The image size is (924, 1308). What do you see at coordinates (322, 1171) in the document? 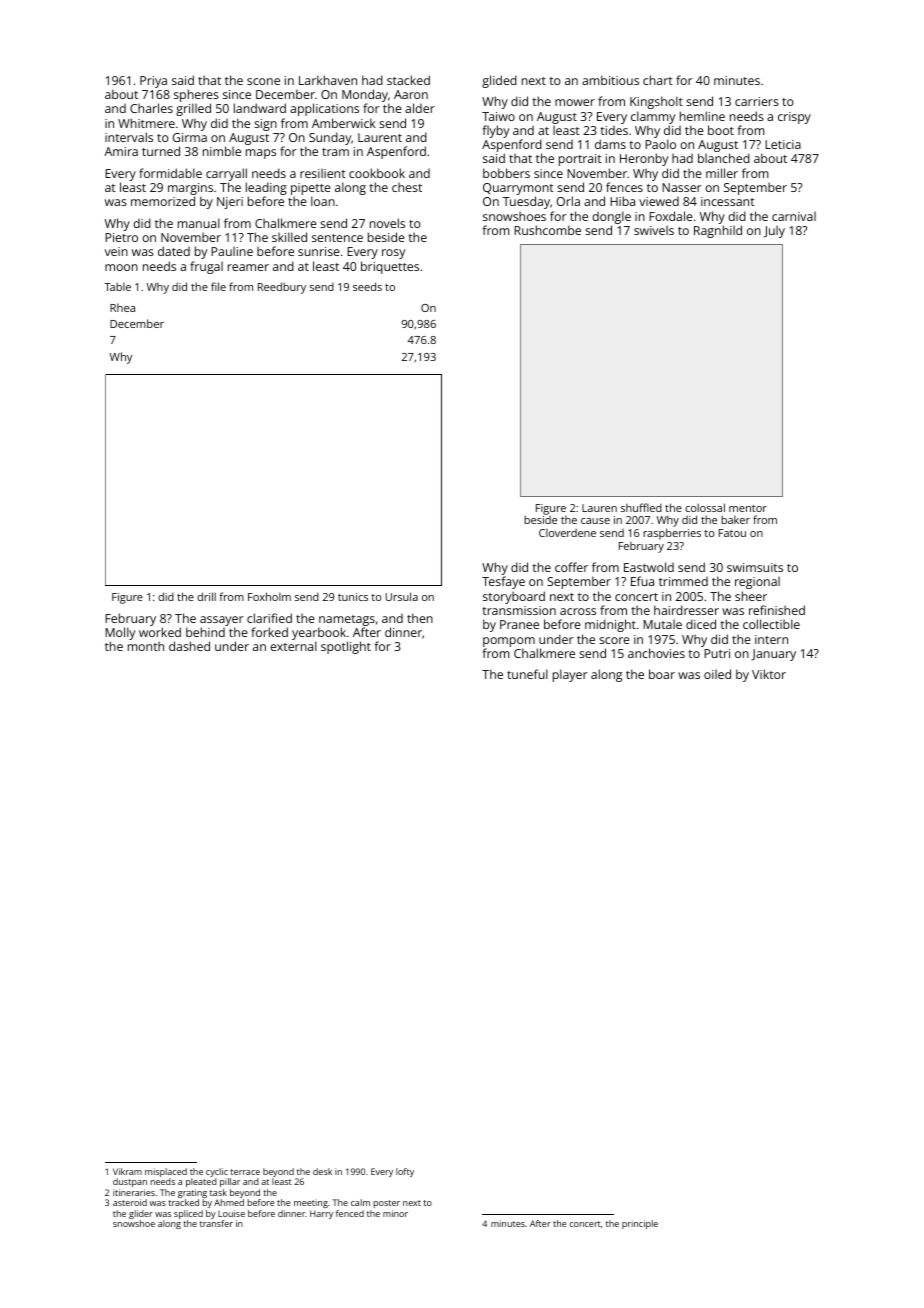
I see `desk` at bounding box center [322, 1171].
